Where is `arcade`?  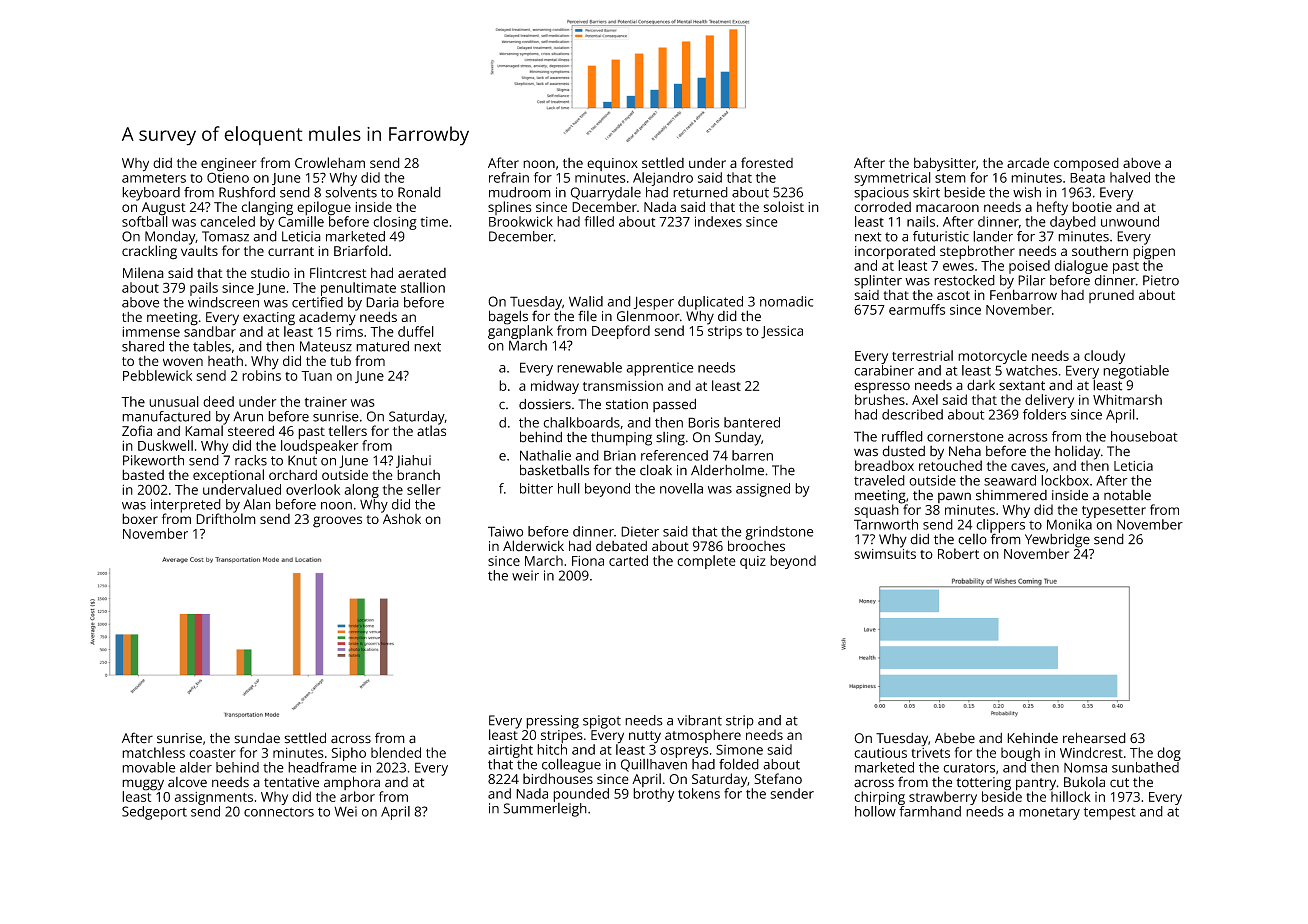 arcade is located at coordinates (1028, 162).
